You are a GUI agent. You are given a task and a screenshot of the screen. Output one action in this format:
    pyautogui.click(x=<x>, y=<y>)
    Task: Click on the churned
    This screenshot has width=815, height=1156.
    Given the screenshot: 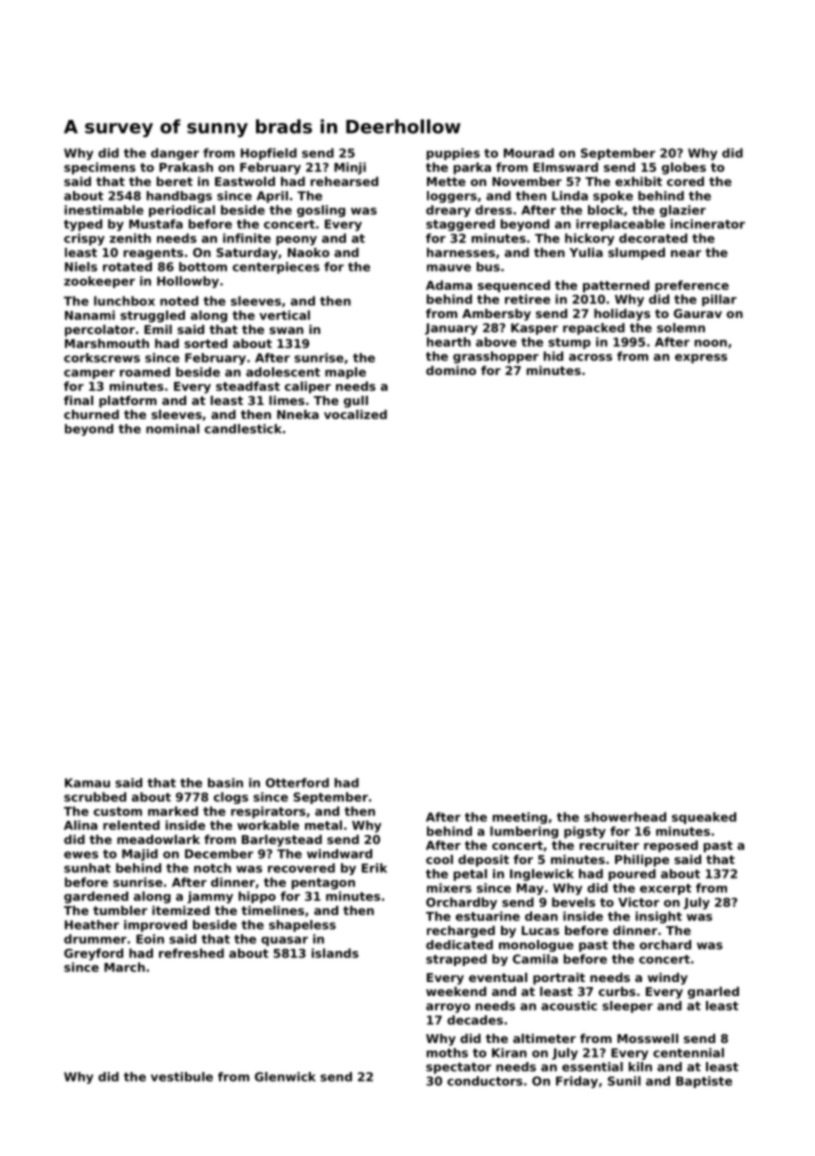 What is the action you would take?
    pyautogui.click(x=91, y=414)
